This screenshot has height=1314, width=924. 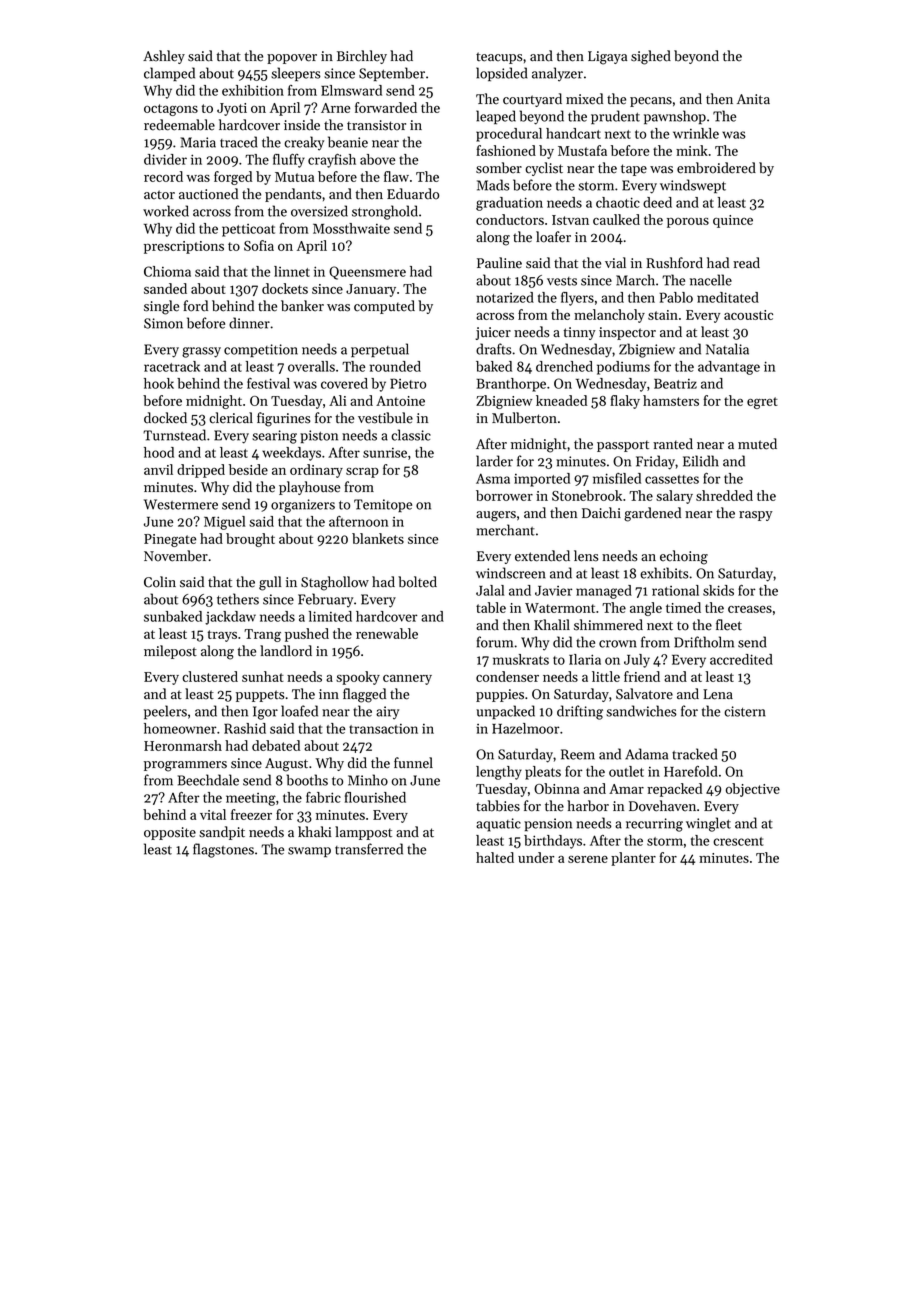 I want to click on deed, so click(x=657, y=202).
